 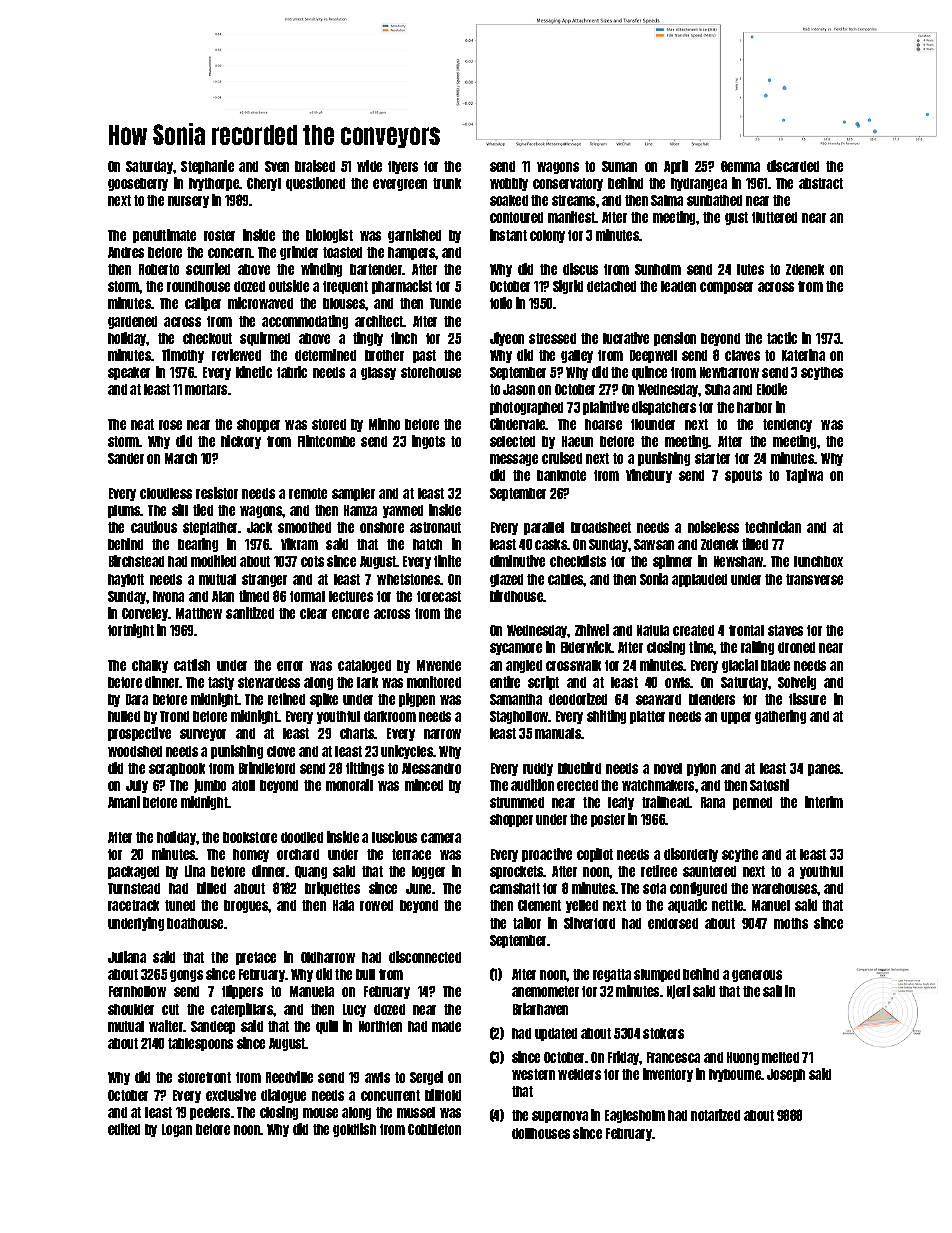 What do you see at coordinates (804, 476) in the screenshot?
I see `Tapiwa` at bounding box center [804, 476].
